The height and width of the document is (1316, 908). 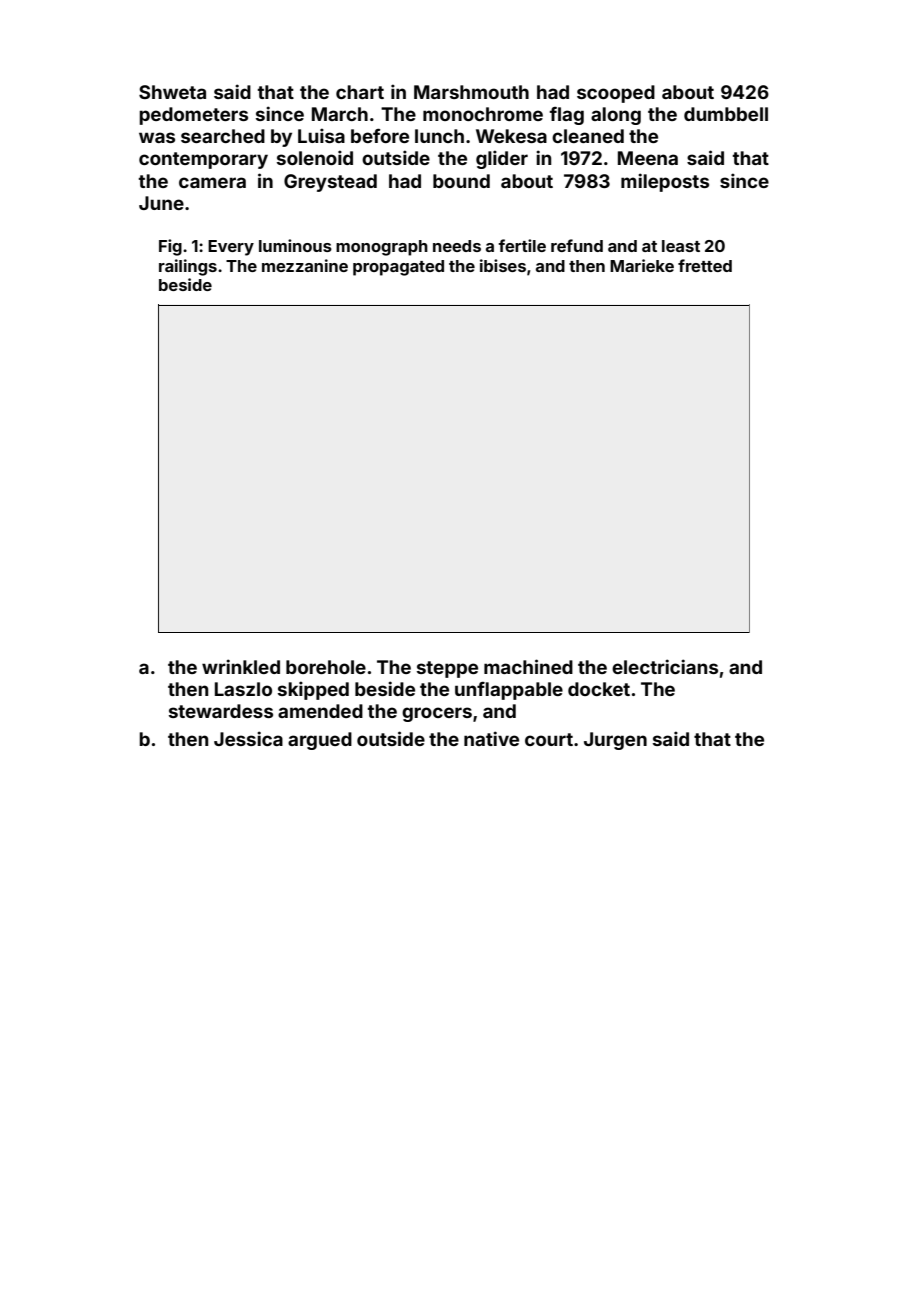 What do you see at coordinates (437, 714) in the document?
I see `grocers` at bounding box center [437, 714].
